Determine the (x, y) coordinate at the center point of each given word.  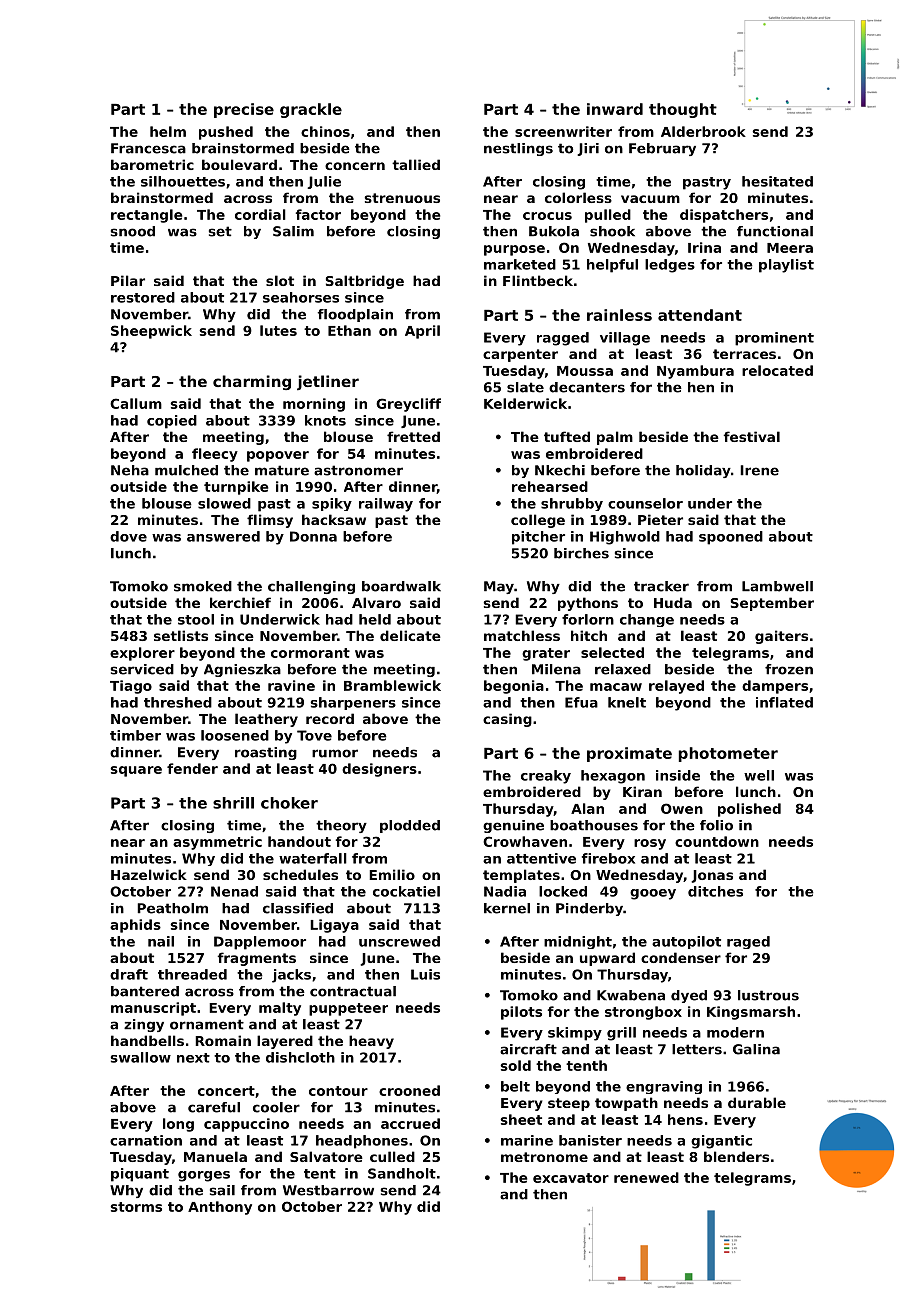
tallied (416, 164)
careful (214, 1107)
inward (615, 109)
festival (752, 436)
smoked (203, 586)
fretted (413, 436)
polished (749, 810)
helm (168, 131)
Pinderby (589, 909)
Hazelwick (149, 874)
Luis (425, 974)
